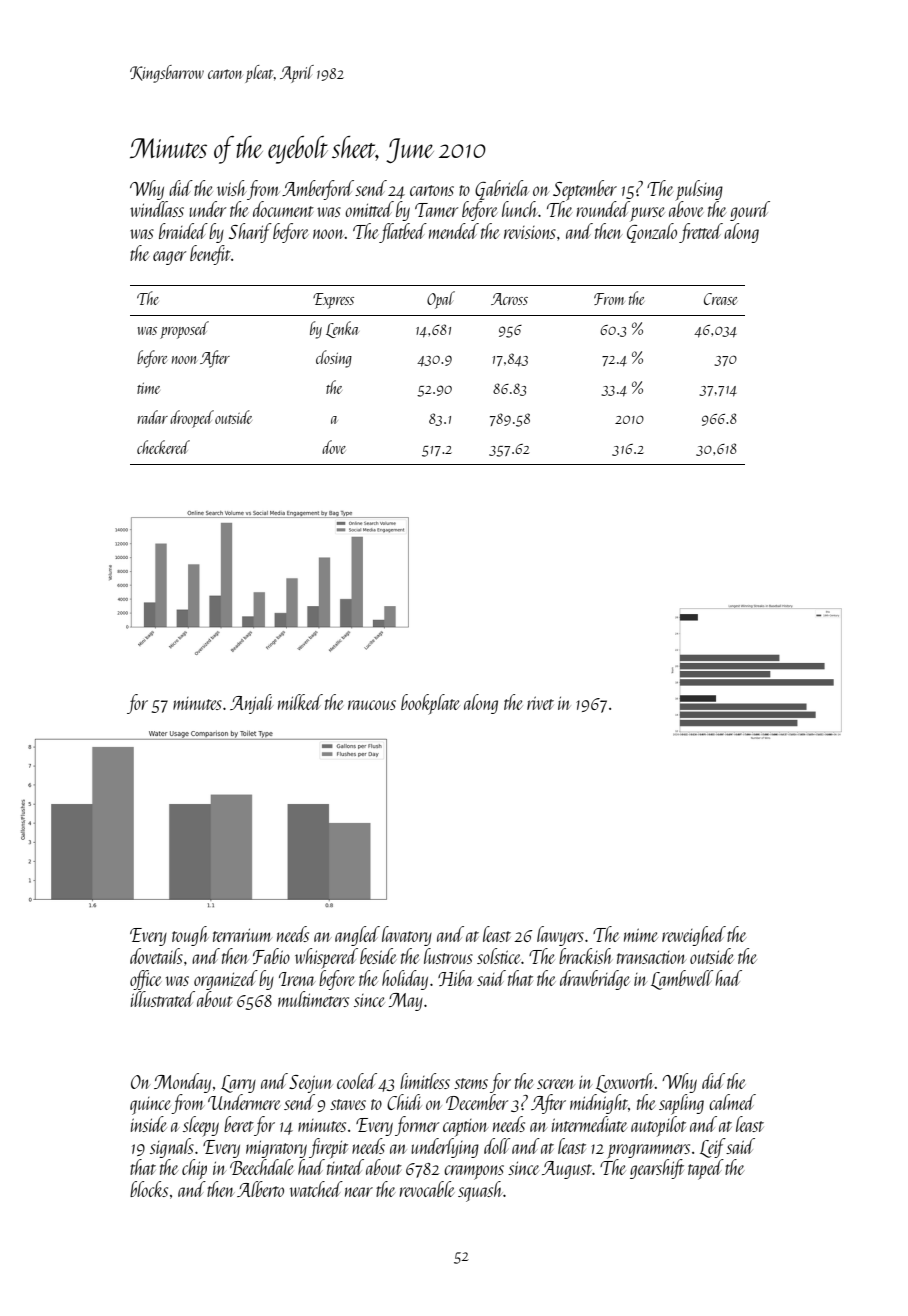 The image size is (908, 1316). Describe the element at coordinates (146, 980) in the screenshot. I see `office` at that location.
